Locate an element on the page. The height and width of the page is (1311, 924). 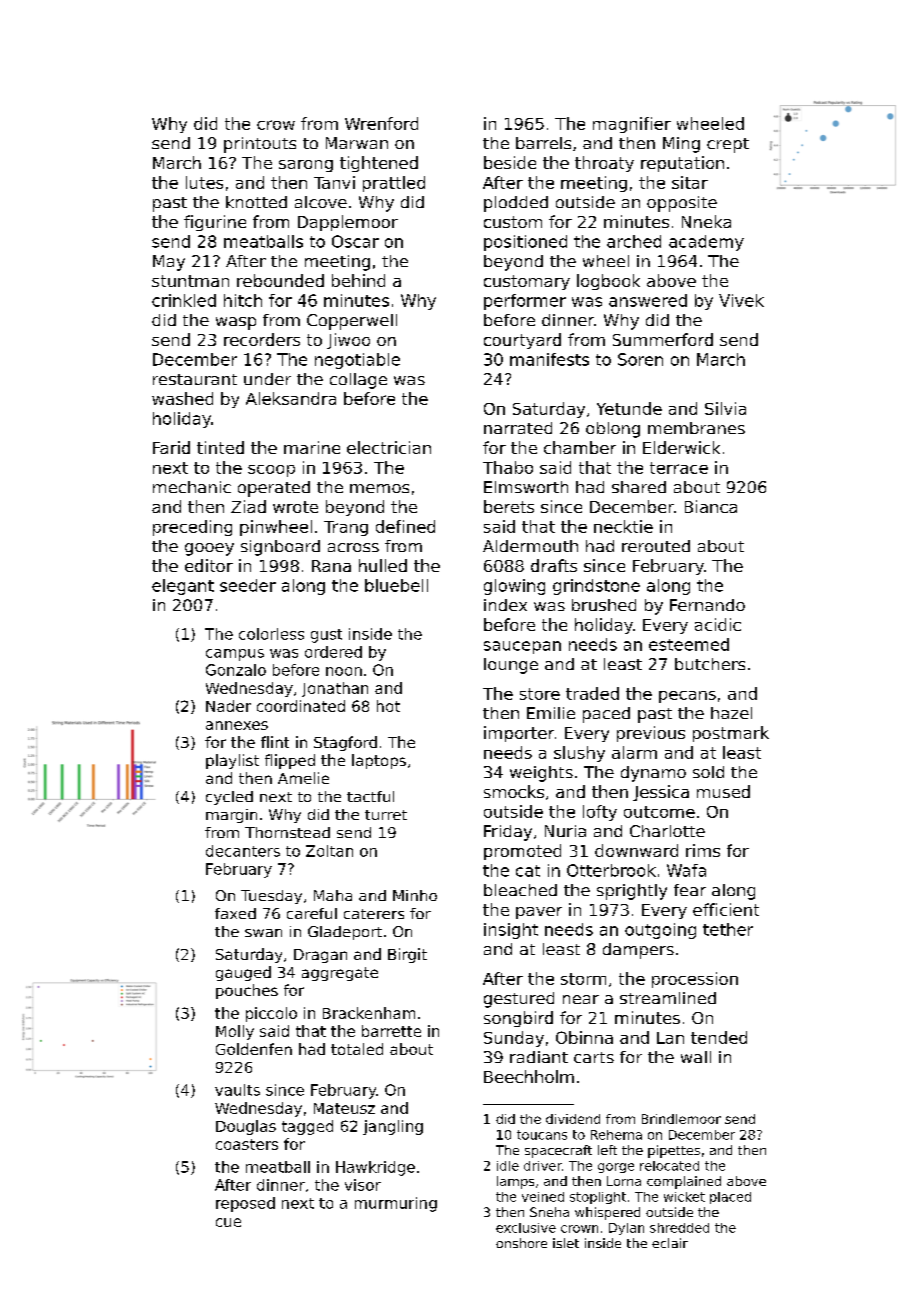
magnifier is located at coordinates (632, 125).
